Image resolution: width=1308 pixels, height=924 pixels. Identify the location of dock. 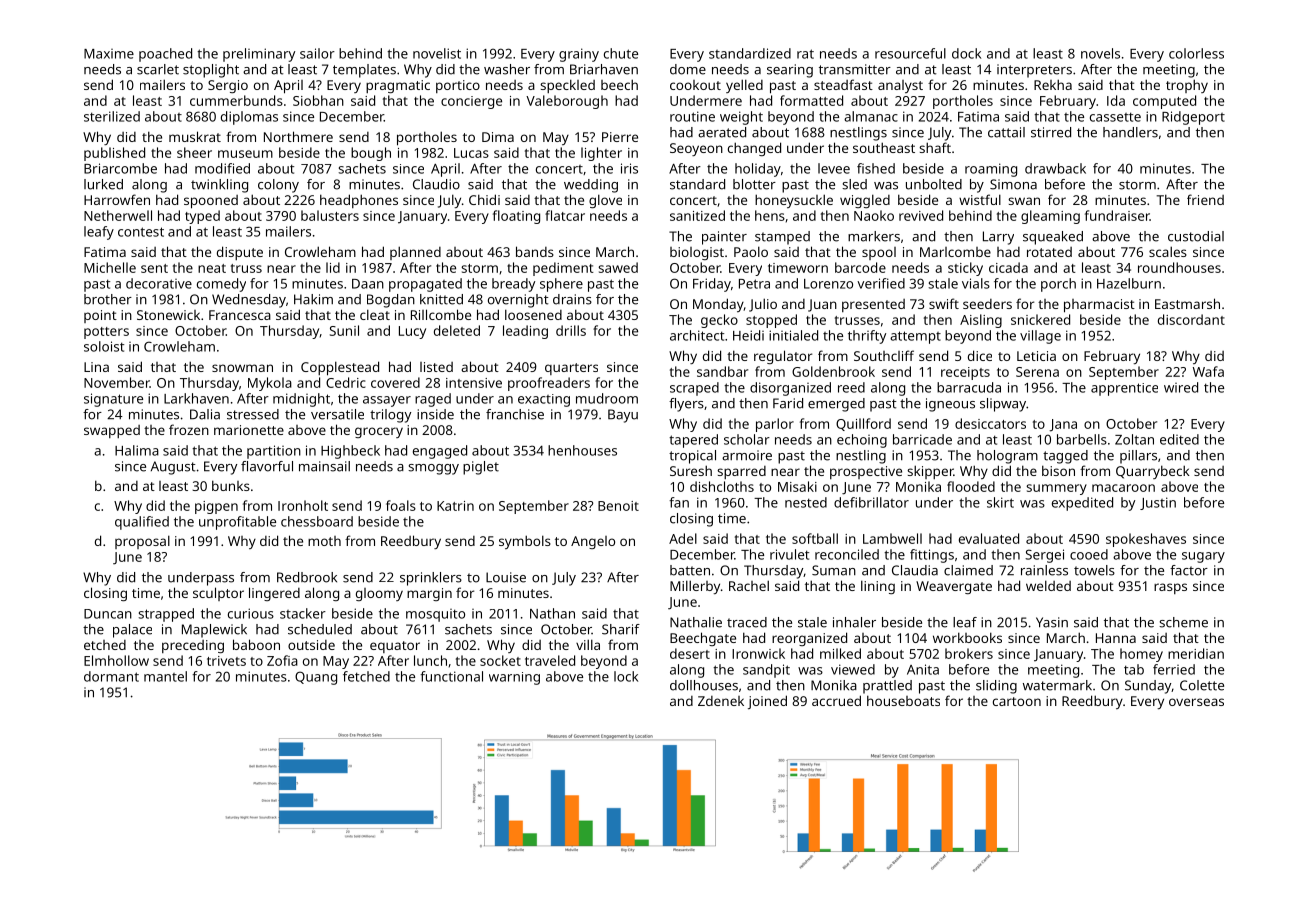
(966, 53).
